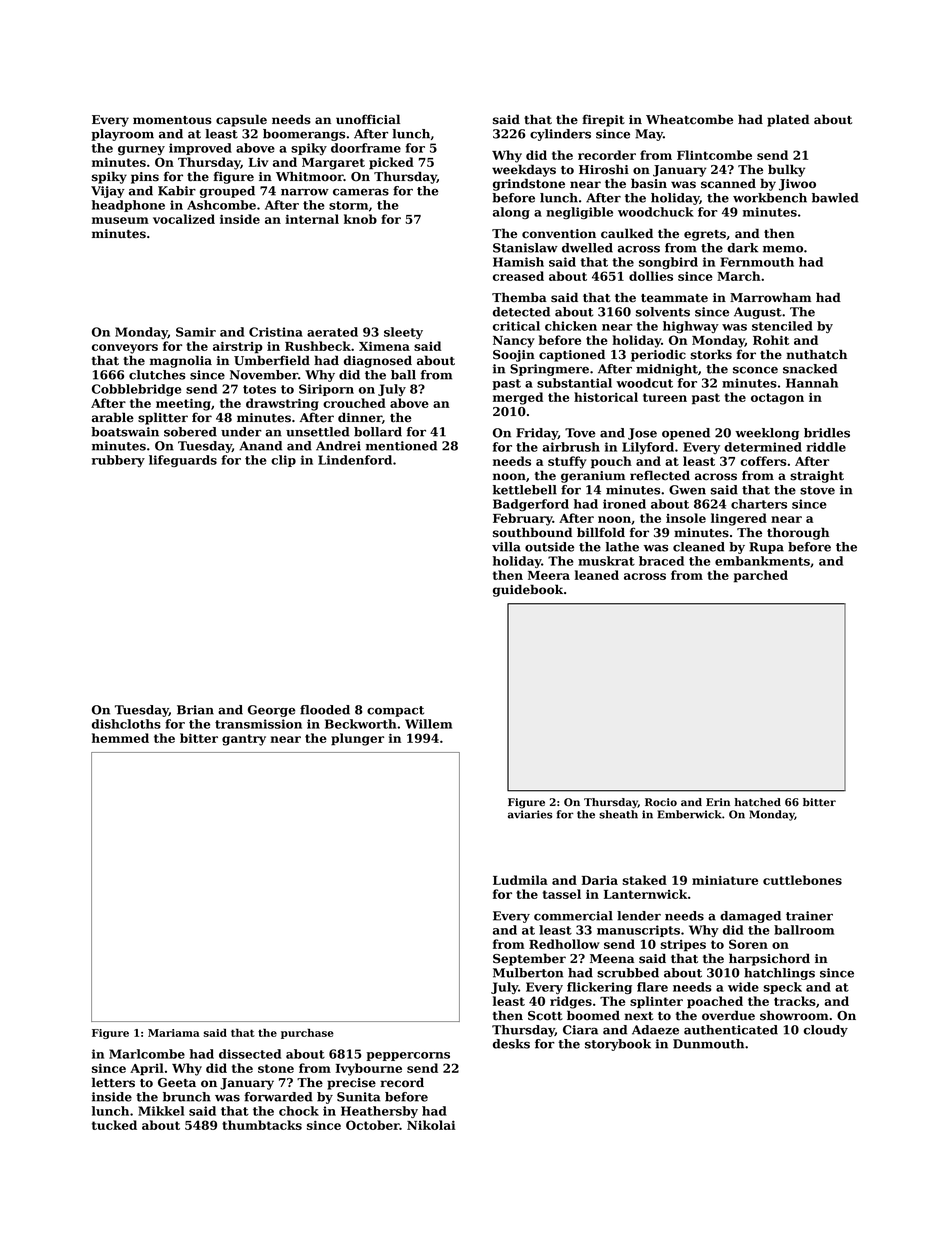  What do you see at coordinates (686, 434) in the document?
I see `opened` at bounding box center [686, 434].
